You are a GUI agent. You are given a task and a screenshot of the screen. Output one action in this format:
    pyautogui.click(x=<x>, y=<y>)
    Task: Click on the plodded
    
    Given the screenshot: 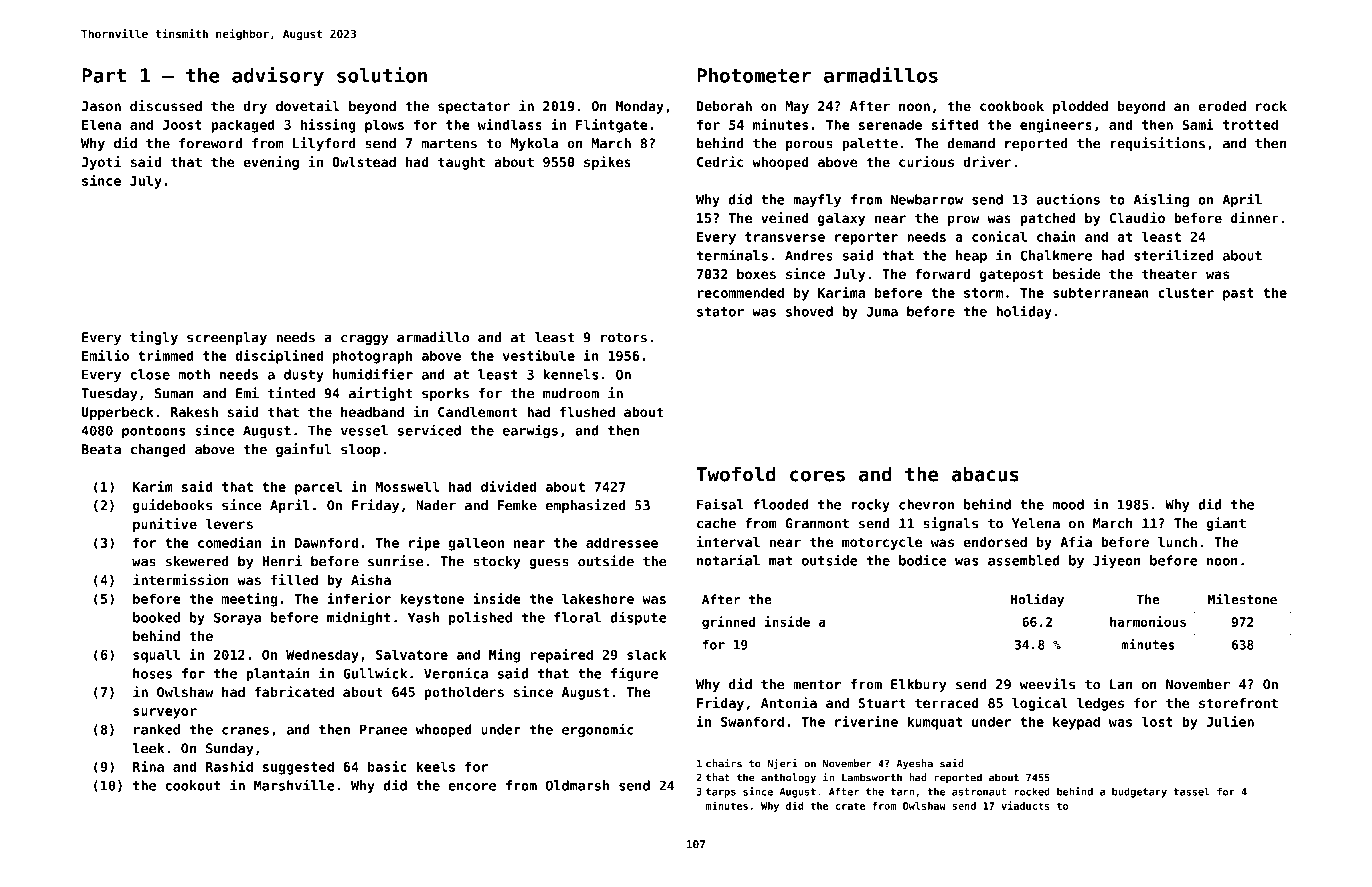 What is the action you would take?
    pyautogui.click(x=1080, y=107)
